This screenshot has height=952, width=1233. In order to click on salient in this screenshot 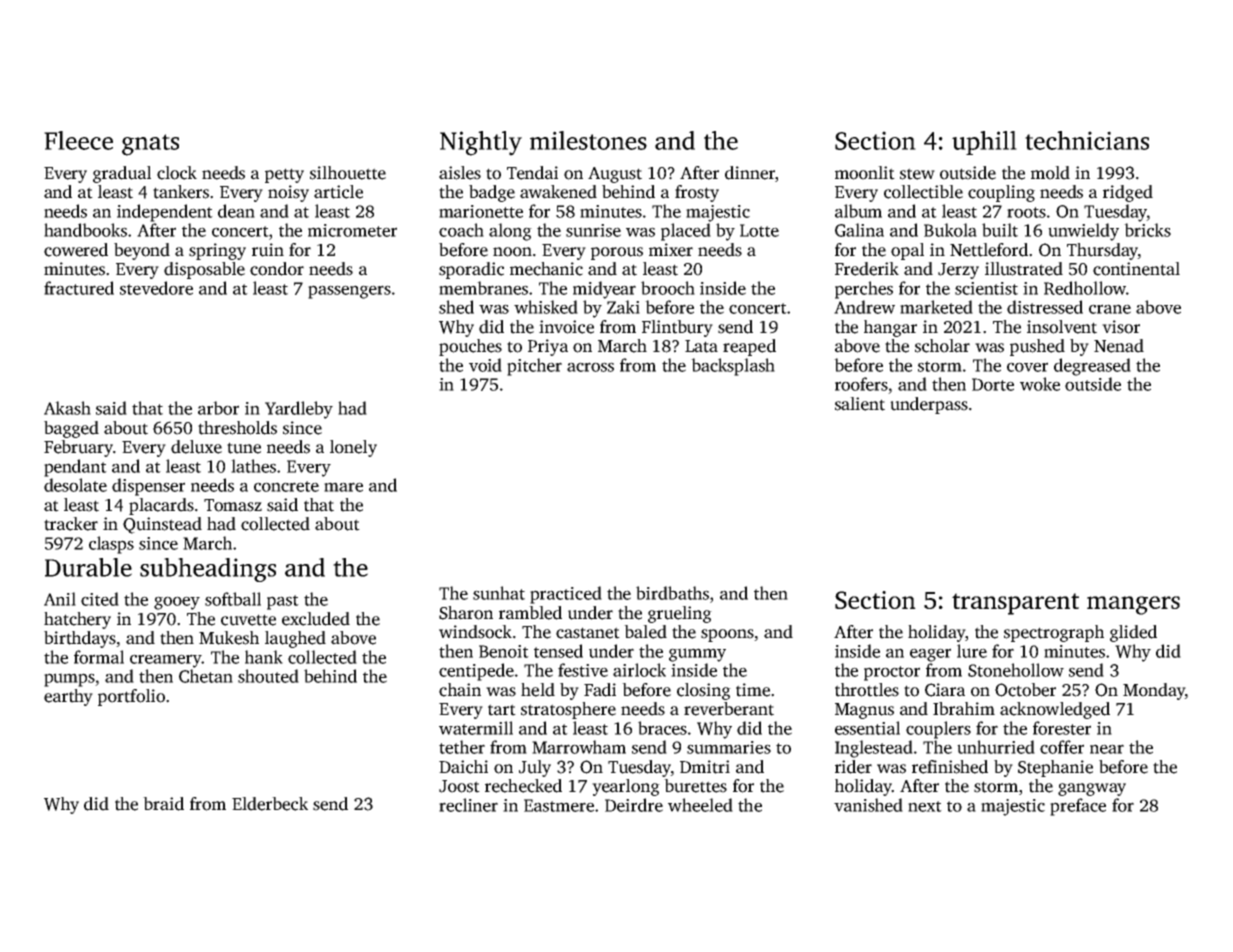, I will do `click(860, 404)`.
